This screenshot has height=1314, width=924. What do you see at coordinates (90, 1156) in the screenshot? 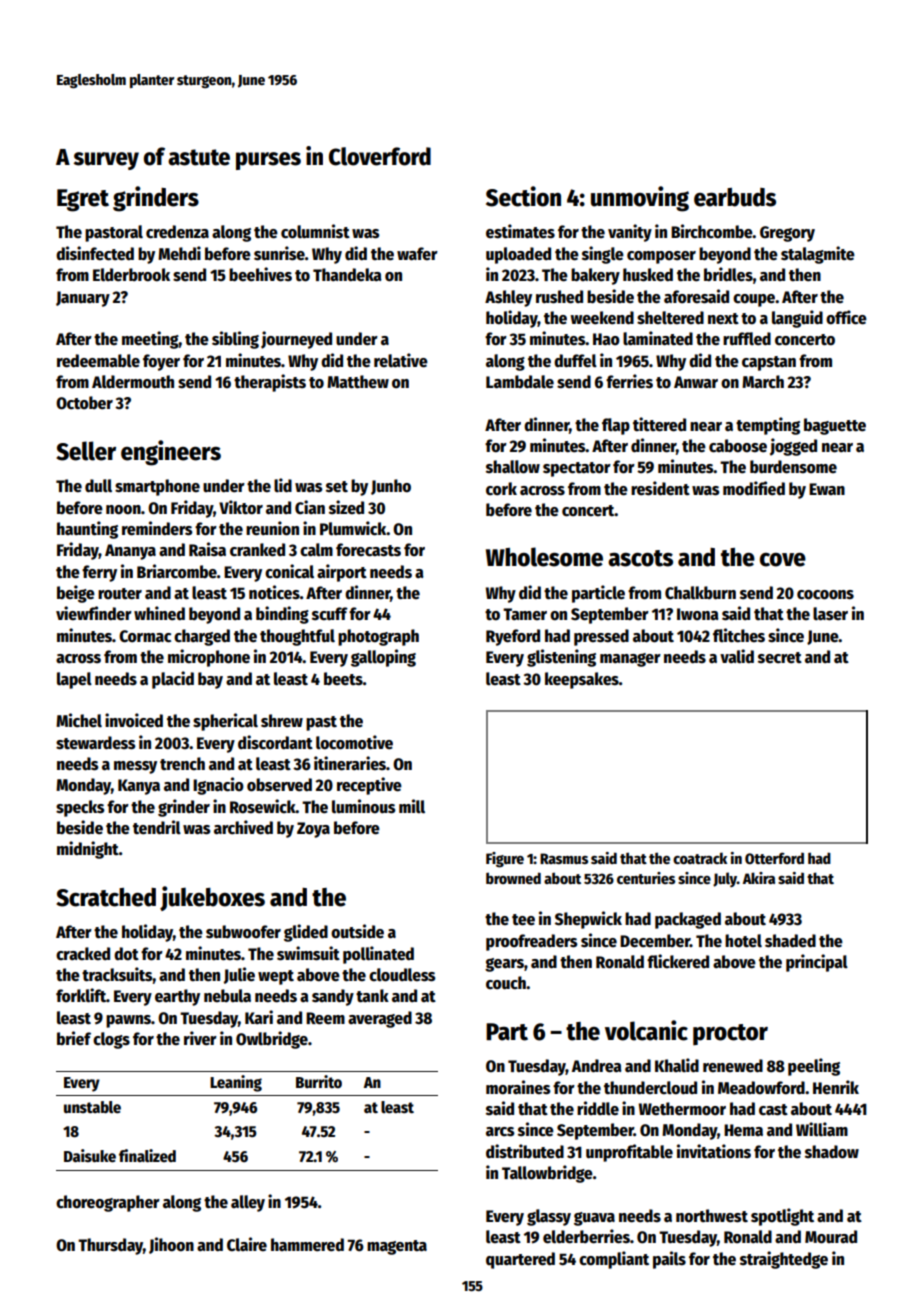
I see `Daisuke` at bounding box center [90, 1156].
